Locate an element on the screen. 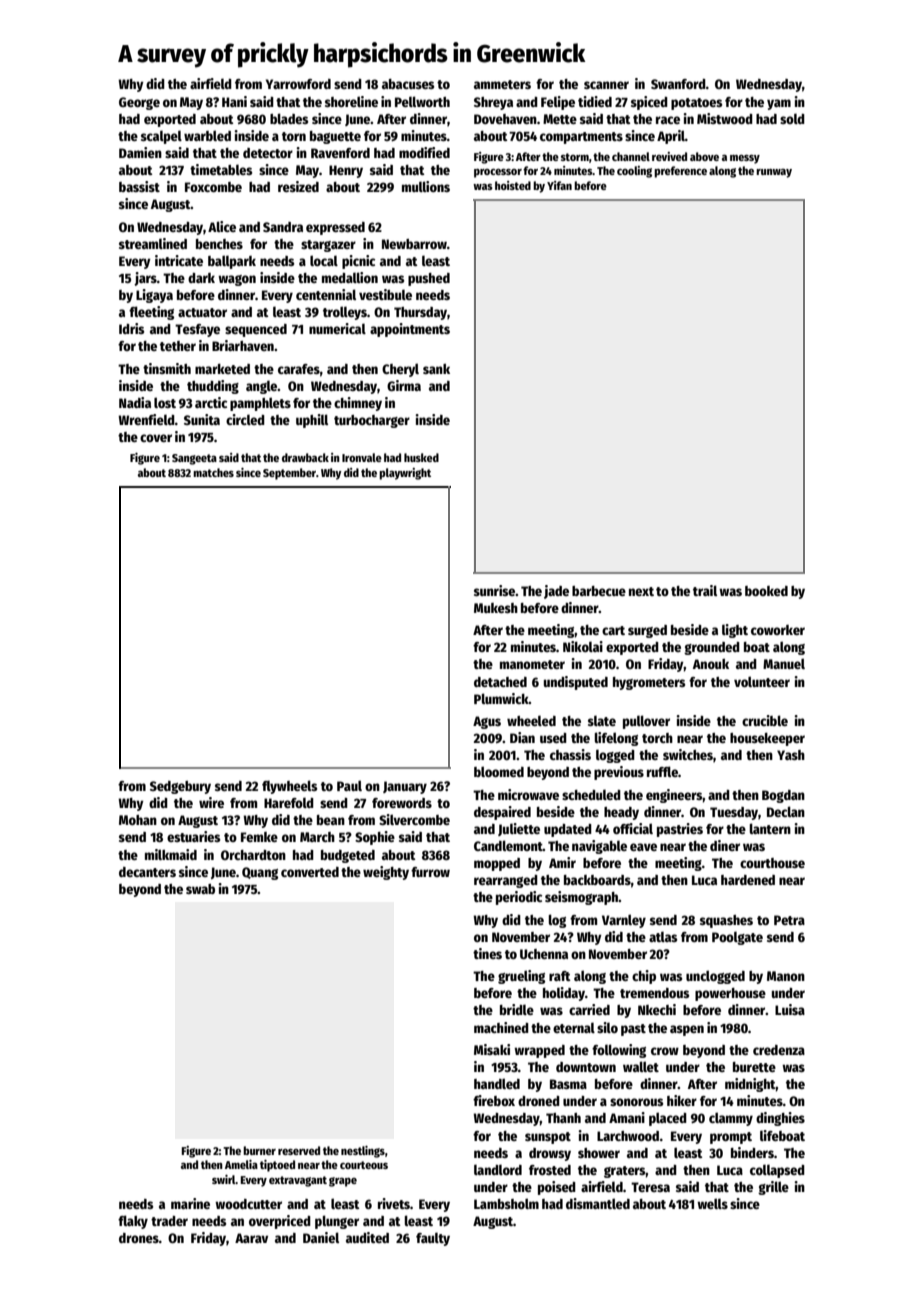 The image size is (924, 1308). burner is located at coordinates (259, 1150).
